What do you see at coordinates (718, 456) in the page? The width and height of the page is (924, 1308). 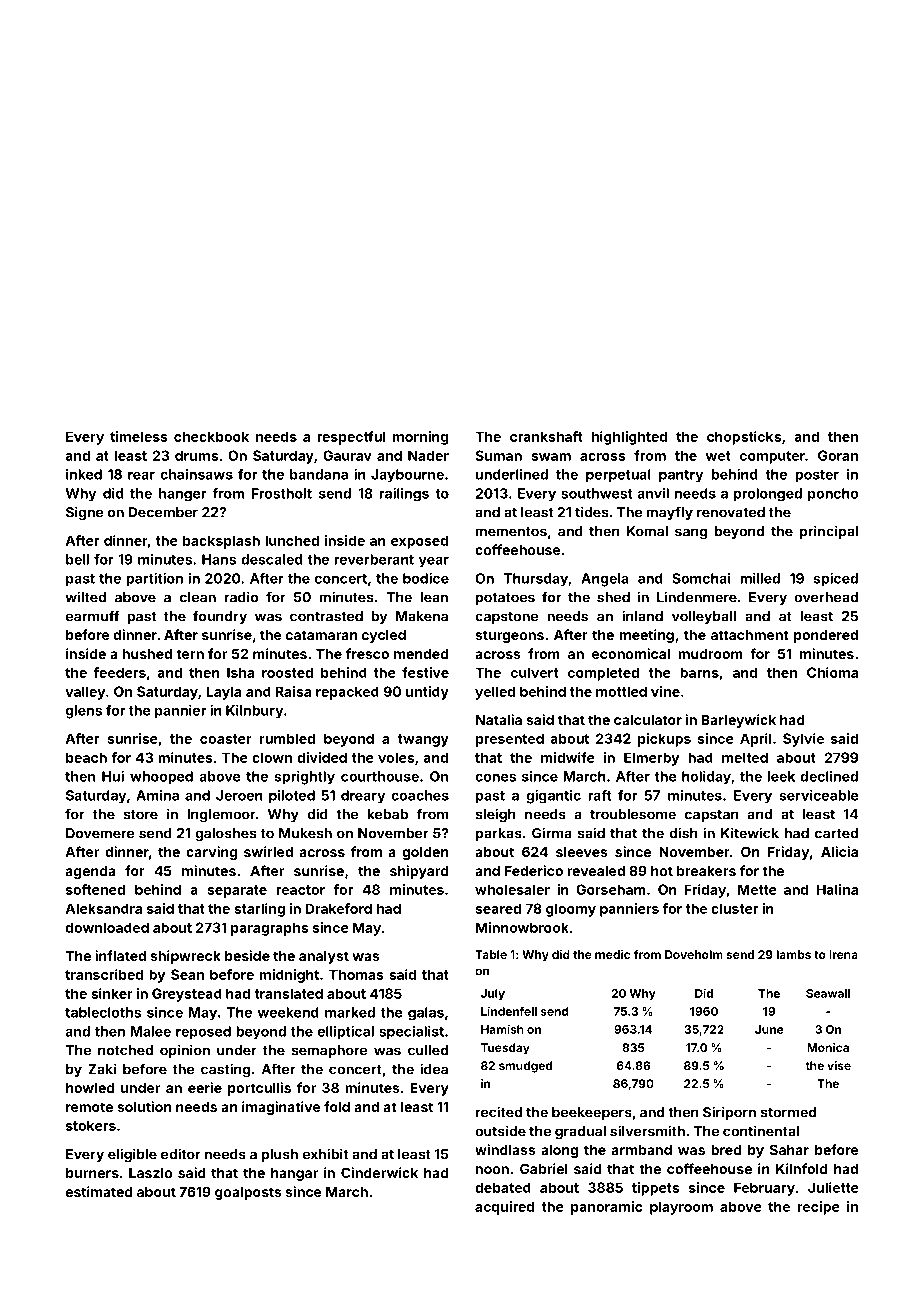 I see `wet` at bounding box center [718, 456].
